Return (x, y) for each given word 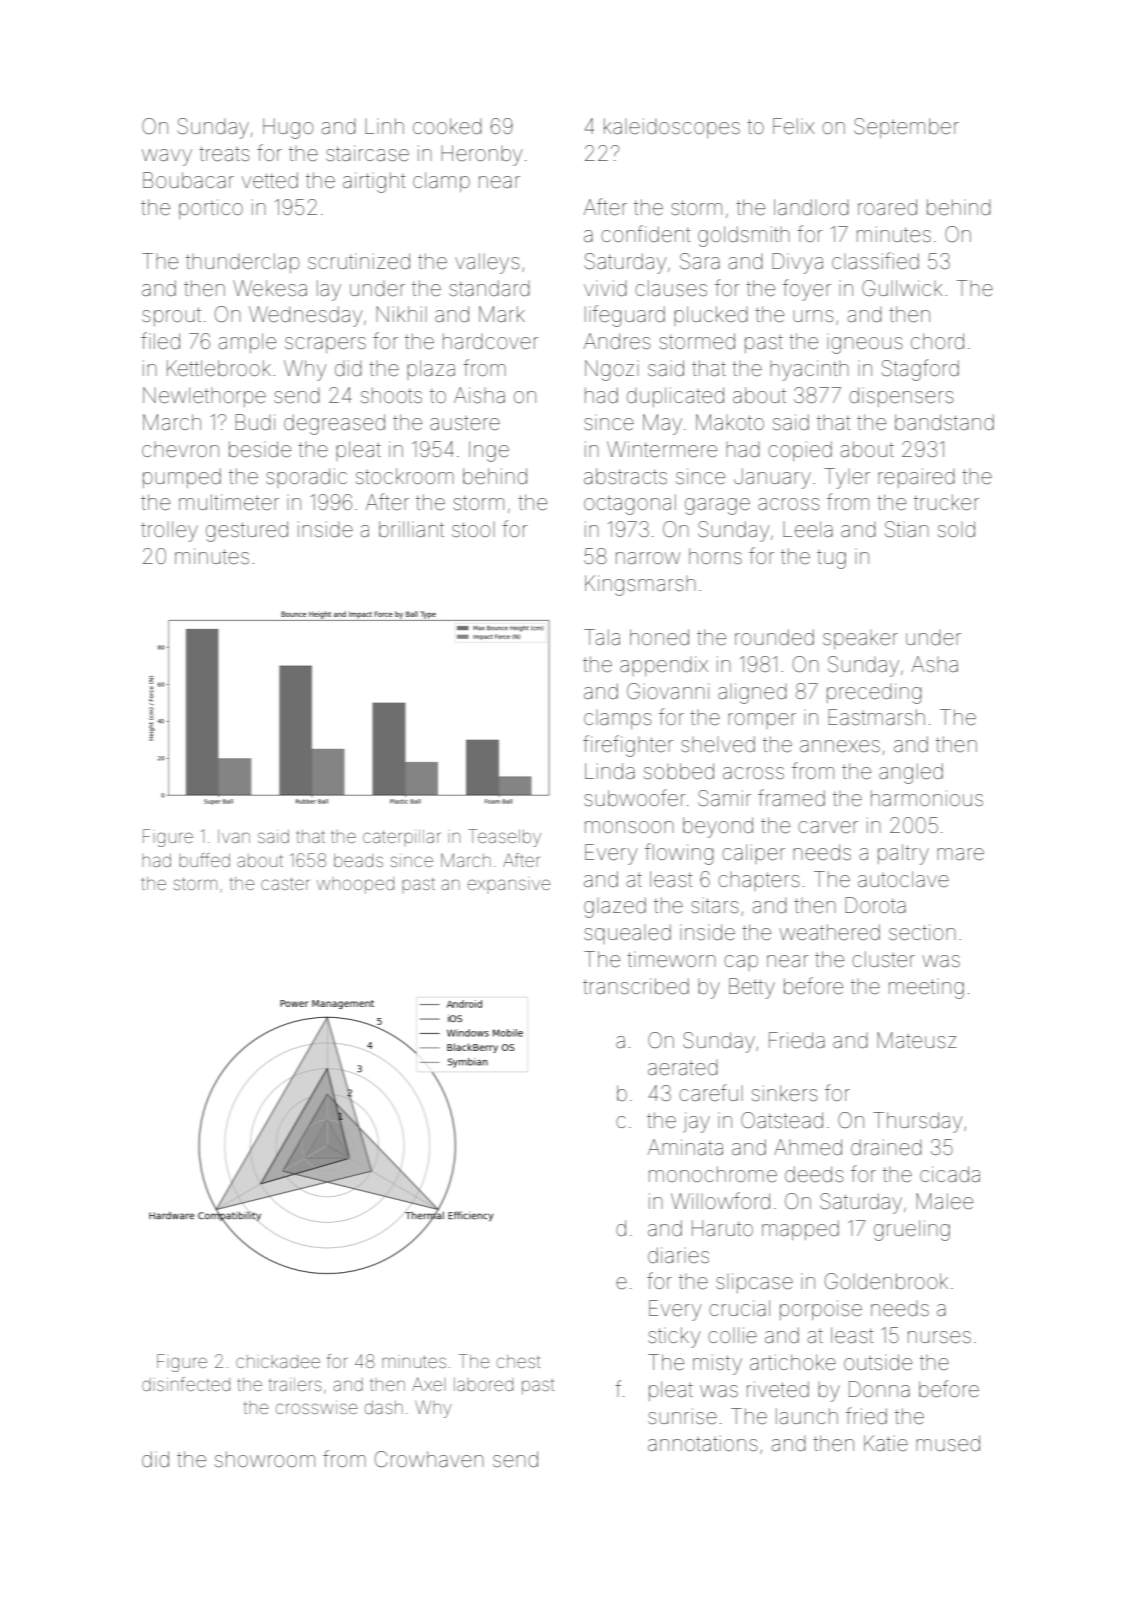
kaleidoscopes (672, 128)
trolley (169, 531)
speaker (860, 639)
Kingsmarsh (640, 585)
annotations (703, 1443)
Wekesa (270, 288)
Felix (794, 126)
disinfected (186, 1384)
